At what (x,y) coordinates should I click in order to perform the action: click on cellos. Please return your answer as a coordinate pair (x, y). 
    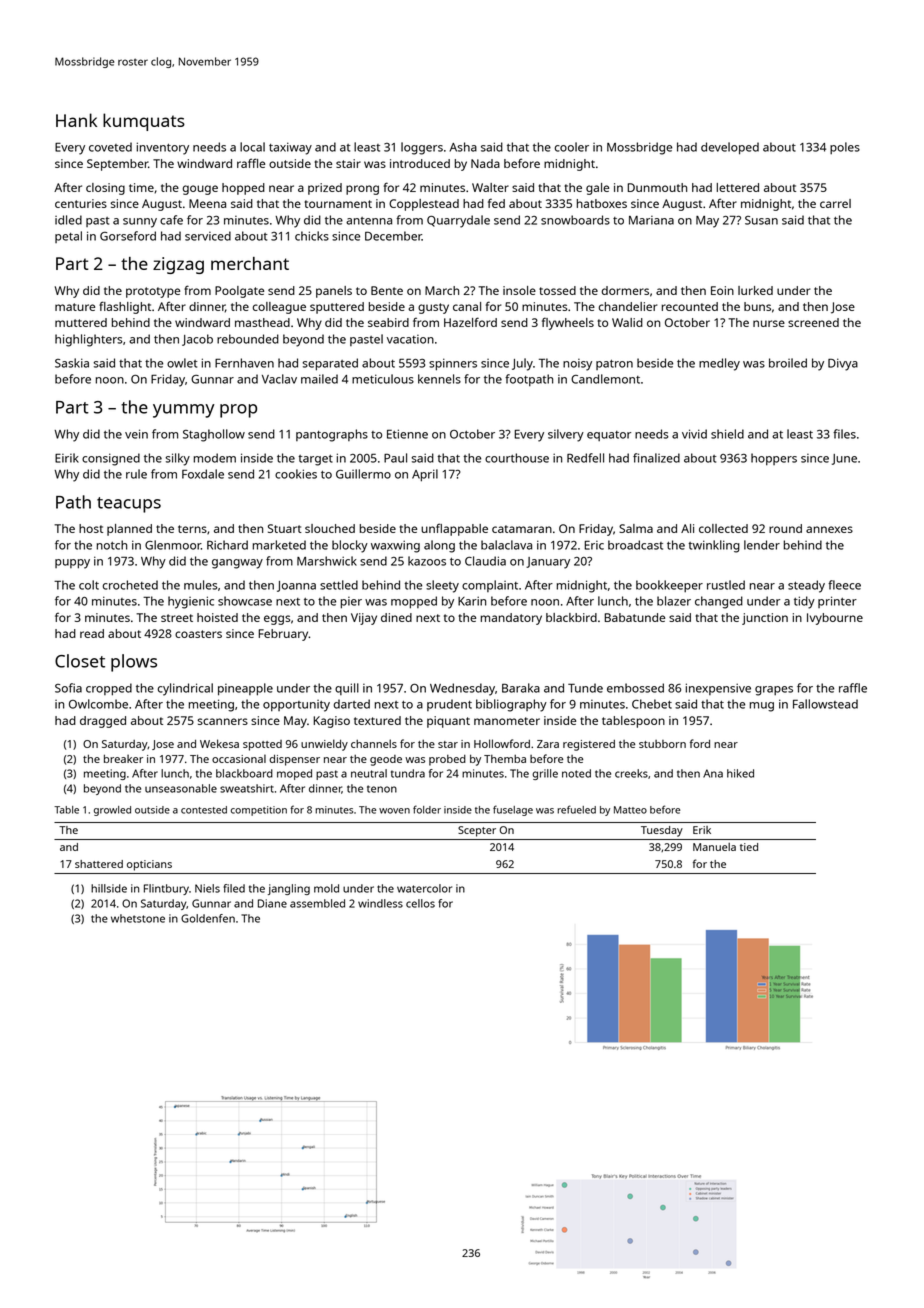
    Looking at the image, I should click on (420, 903).
